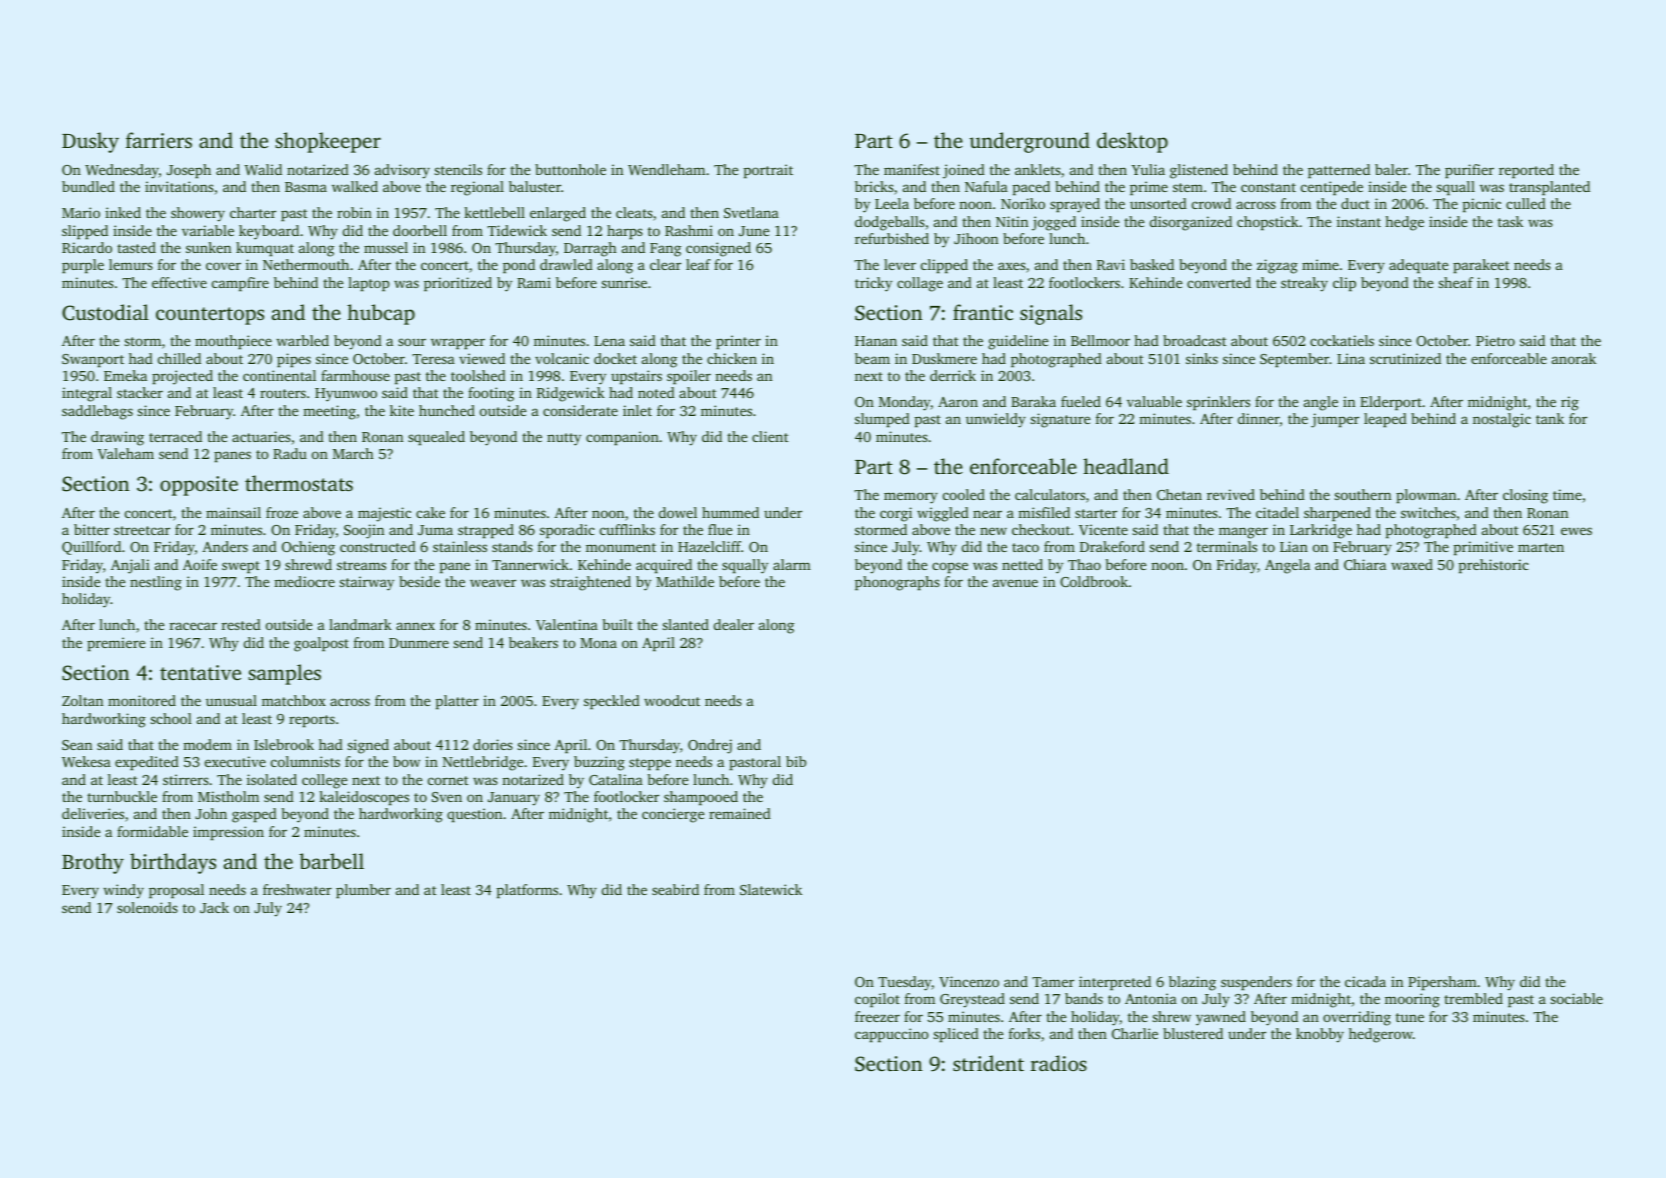 This document has height=1178, width=1666. I want to click on Wendleham, so click(666, 169).
